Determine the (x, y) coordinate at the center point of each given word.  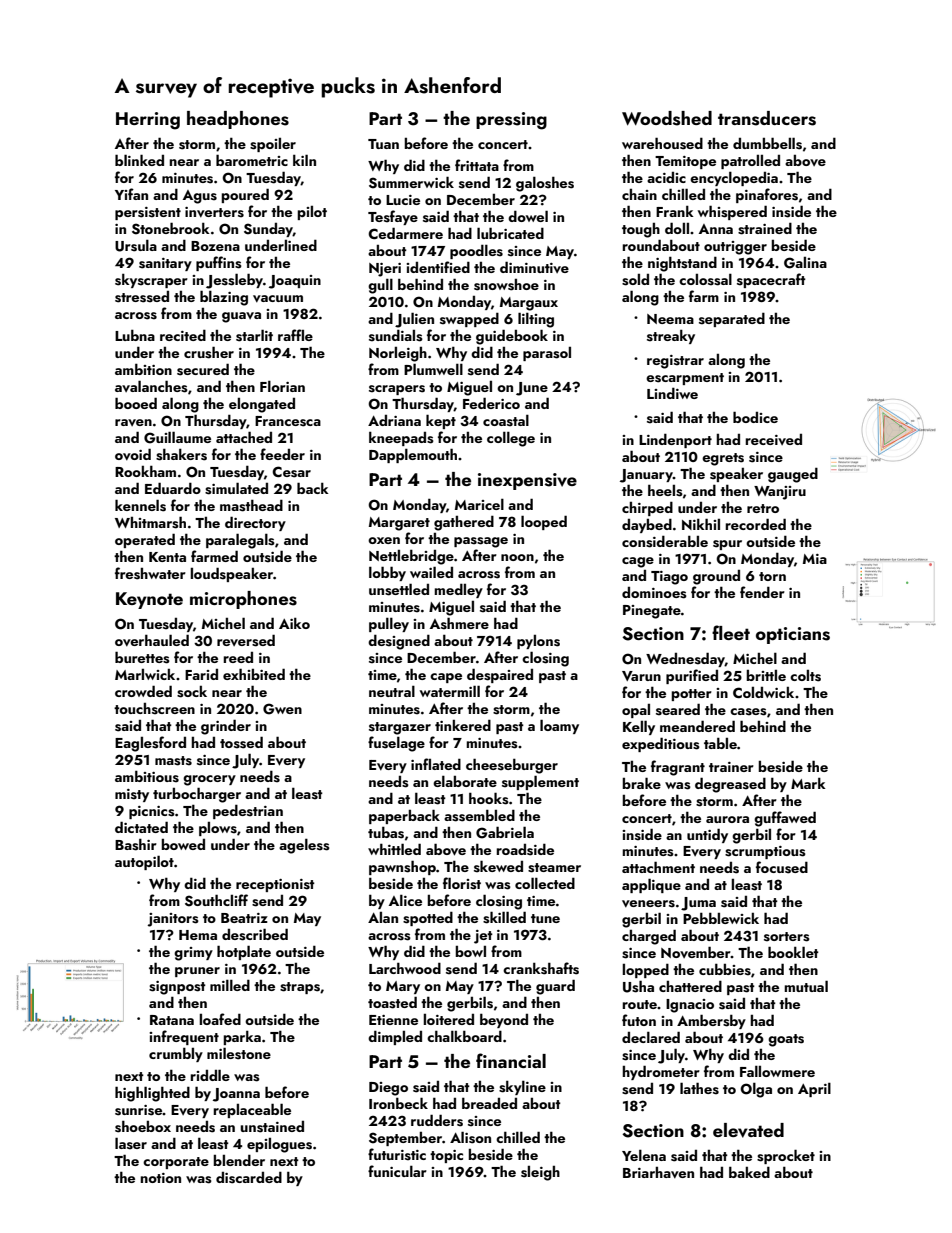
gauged (793, 475)
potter (691, 695)
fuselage (396, 744)
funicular (397, 1171)
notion (160, 1178)
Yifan (131, 194)
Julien (414, 320)
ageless (304, 846)
